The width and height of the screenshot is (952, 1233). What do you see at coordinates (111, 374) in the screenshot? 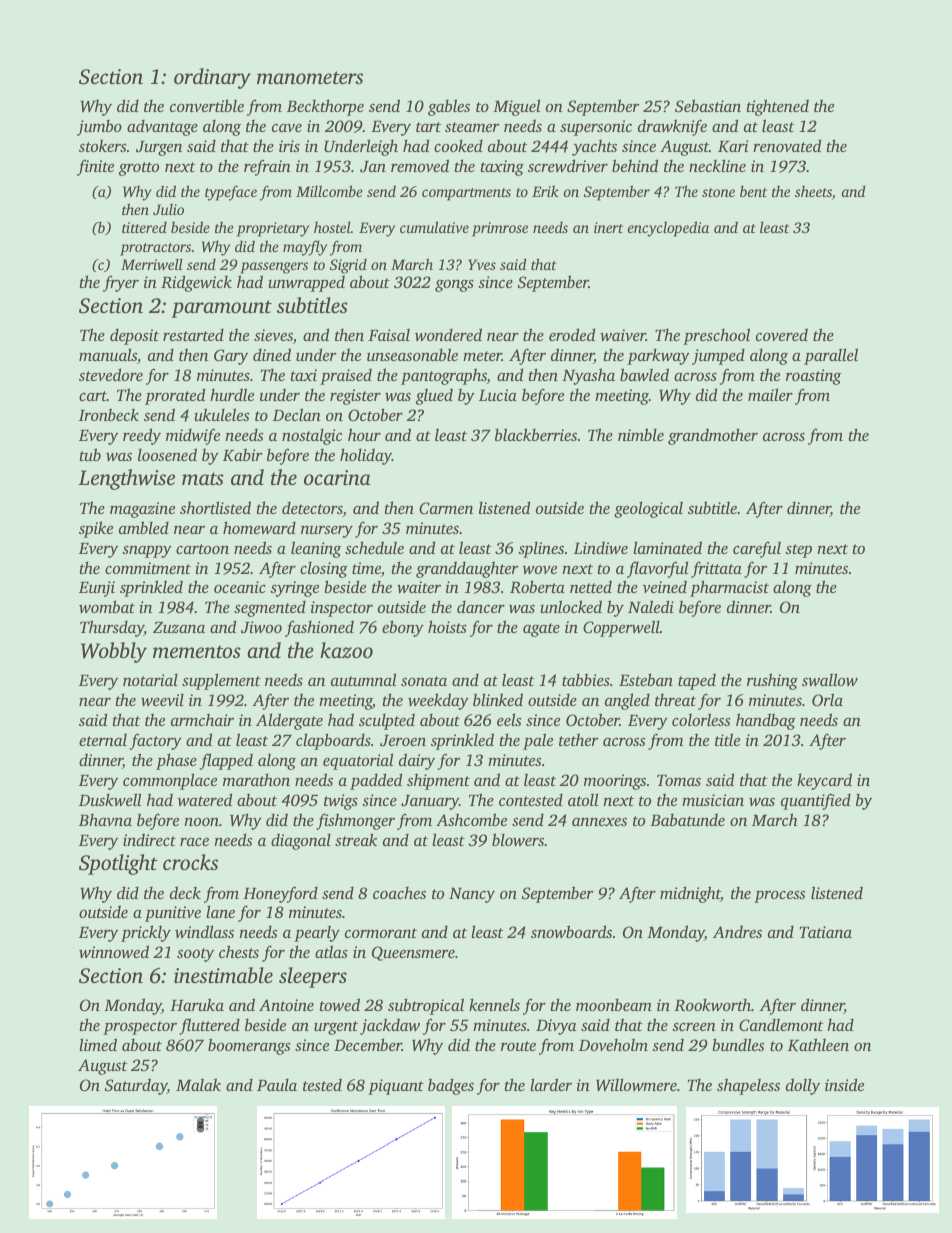
I see `stevedore` at bounding box center [111, 374].
